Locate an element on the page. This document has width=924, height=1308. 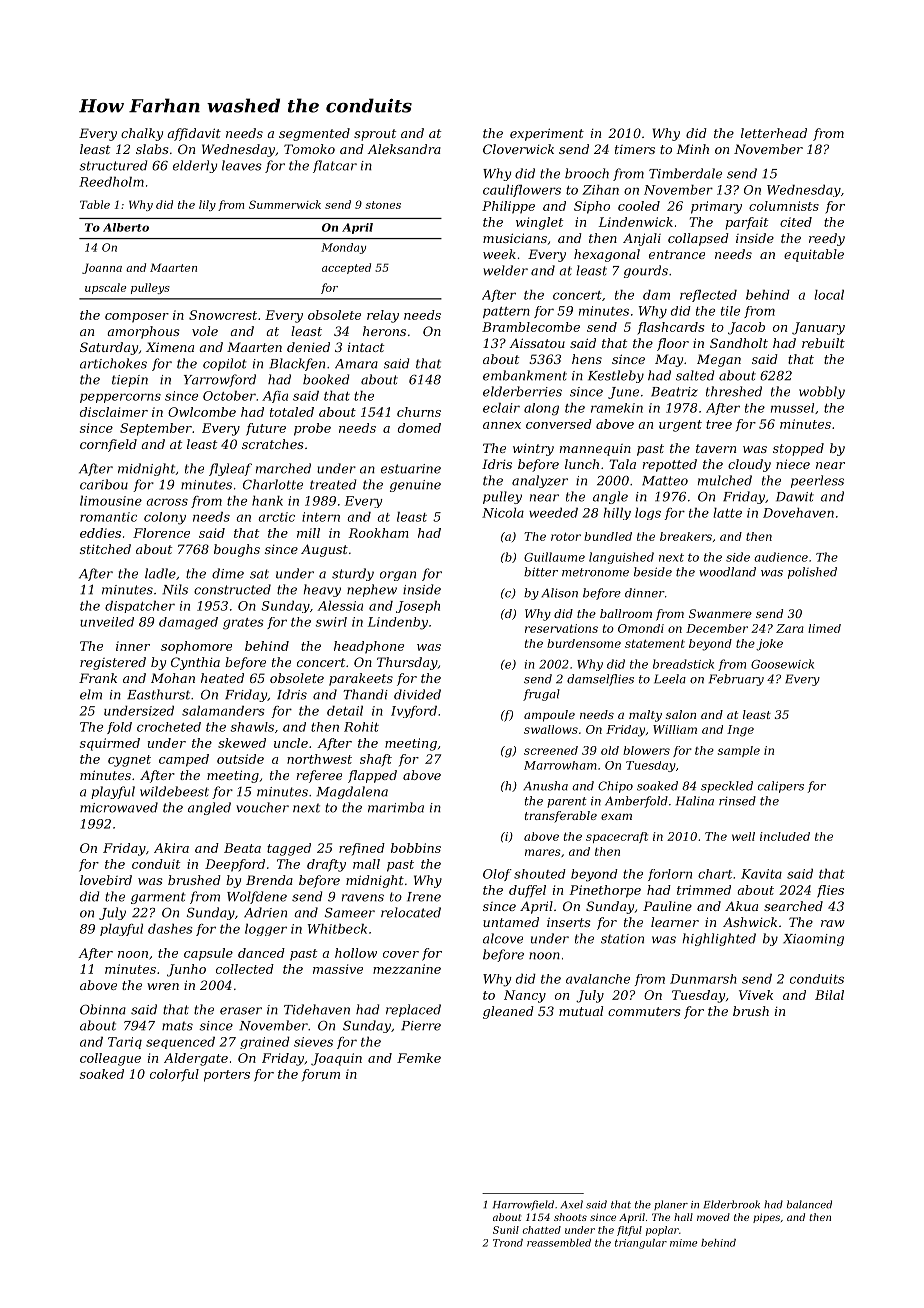
relay is located at coordinates (383, 316).
